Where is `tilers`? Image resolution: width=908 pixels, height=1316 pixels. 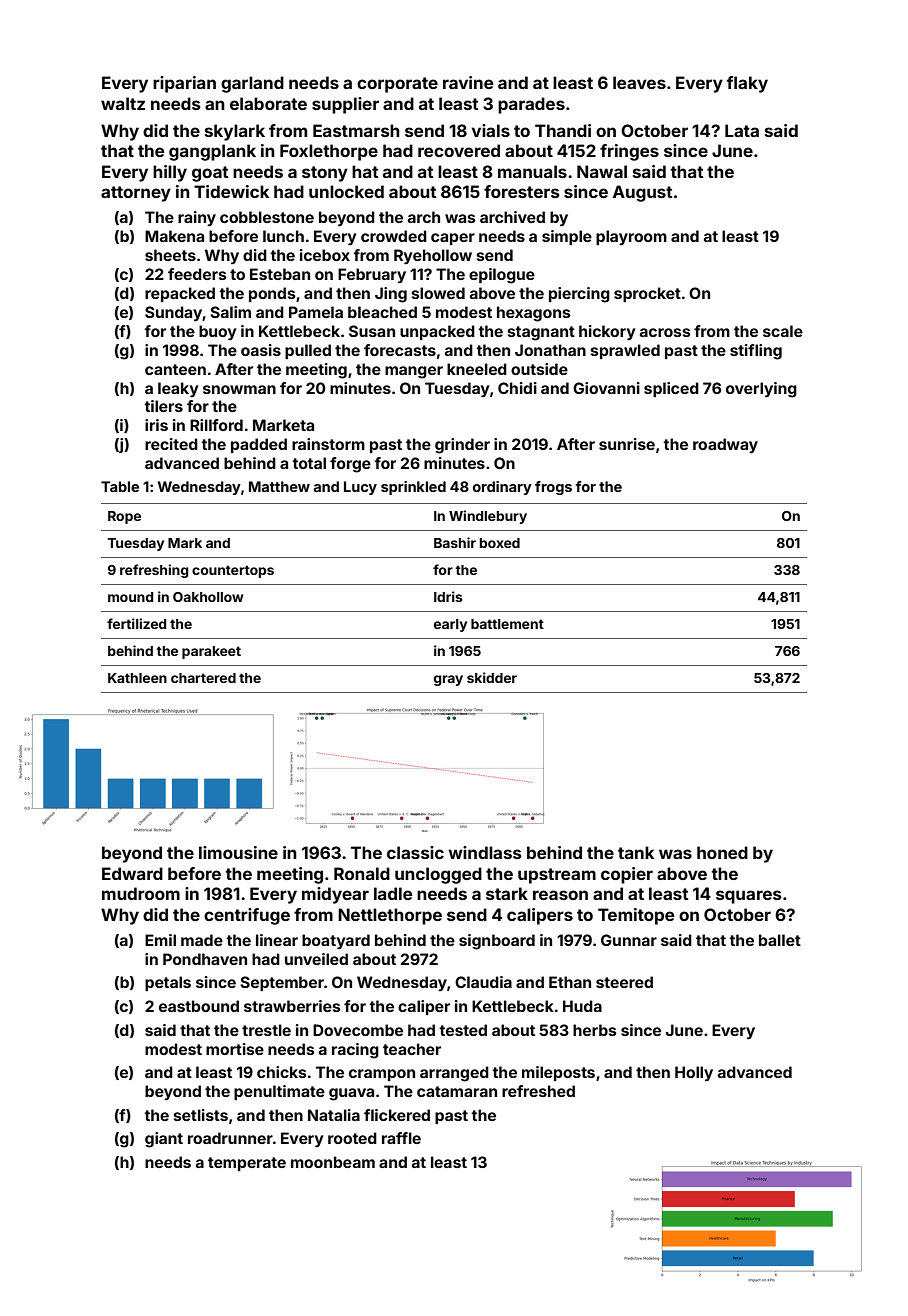
tilers is located at coordinates (163, 406).
